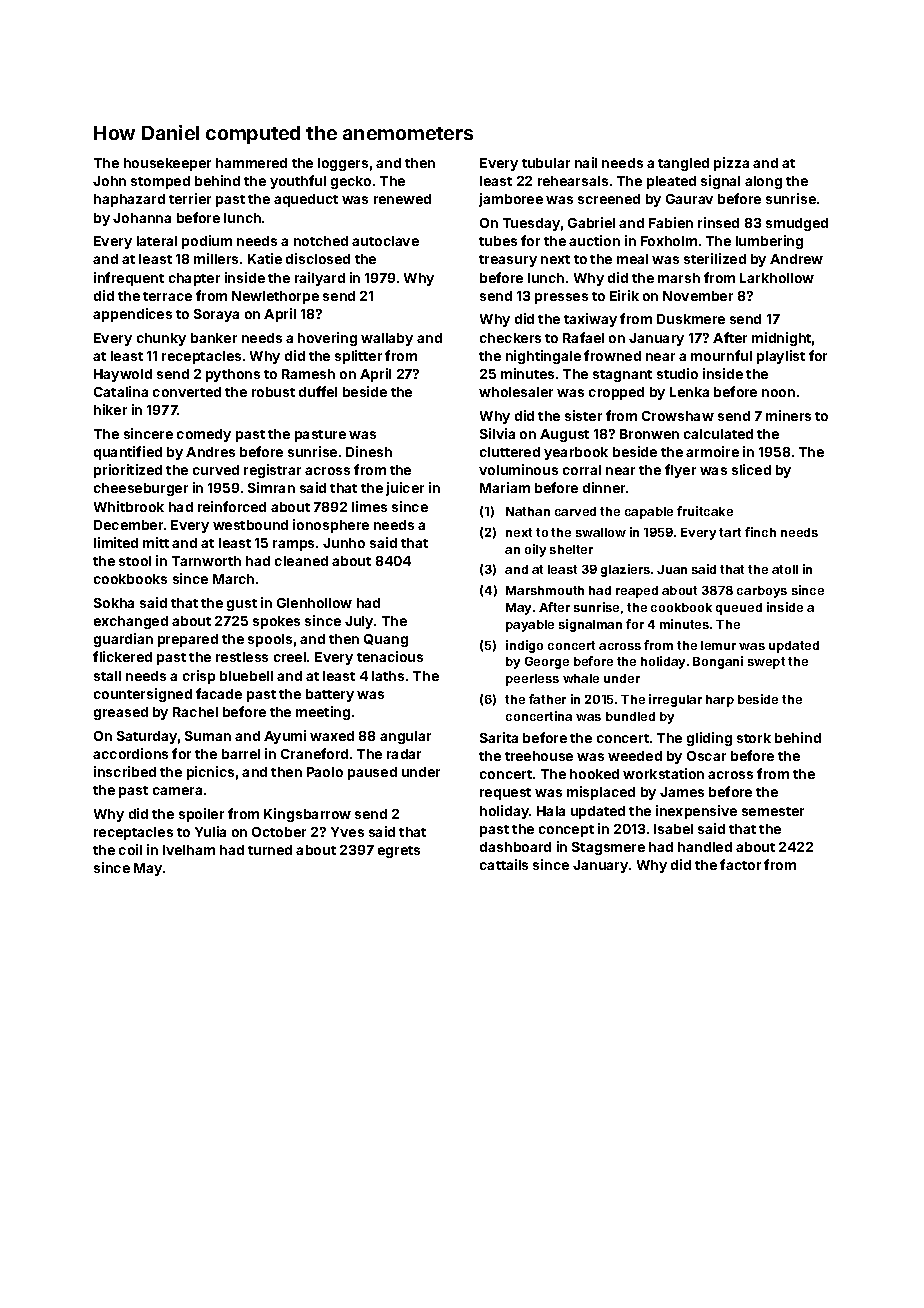 The height and width of the page is (1308, 924). Describe the element at coordinates (788, 415) in the page. I see `miners` at that location.
